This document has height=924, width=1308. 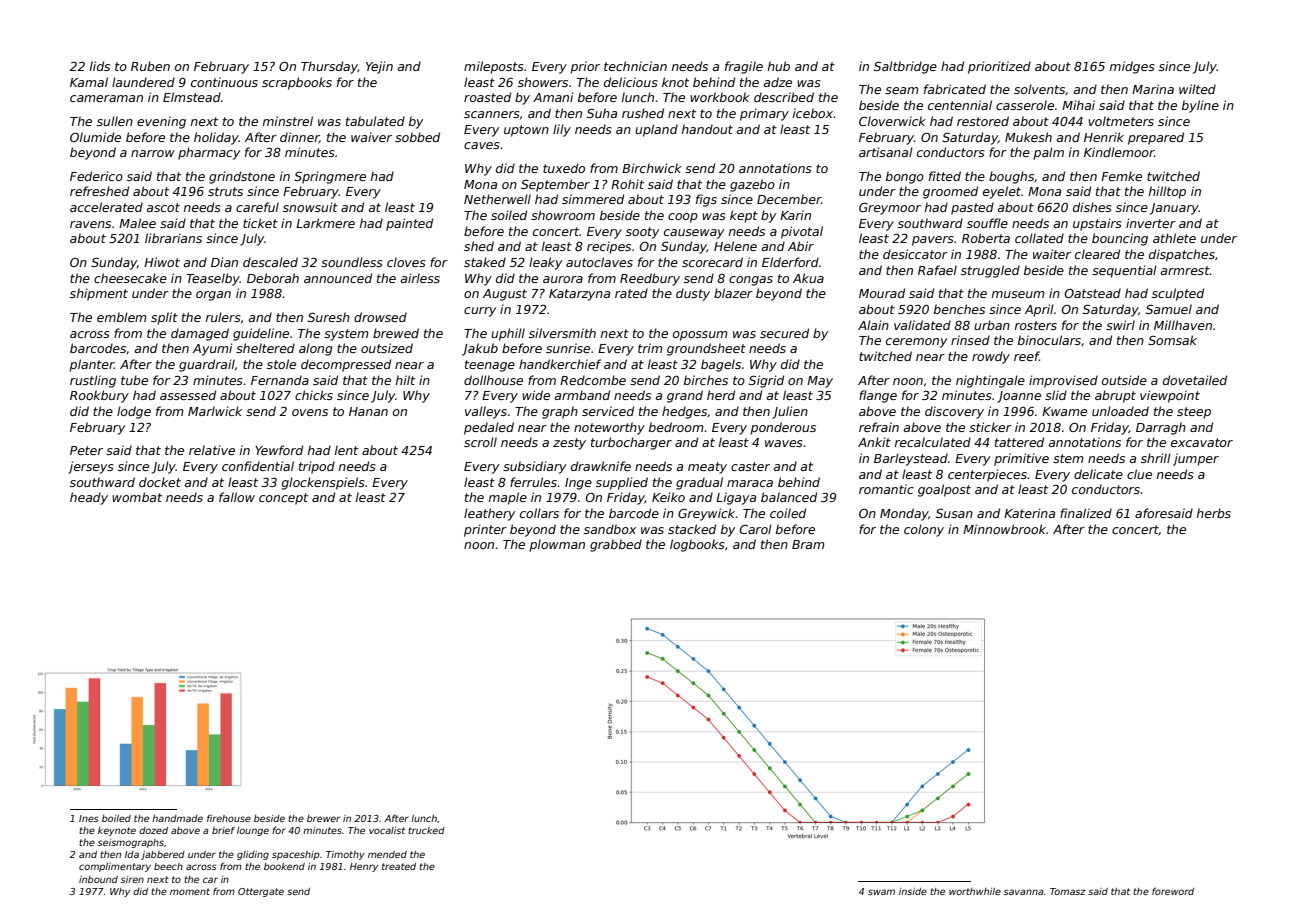 What do you see at coordinates (153, 830) in the document?
I see `dozed` at bounding box center [153, 830].
